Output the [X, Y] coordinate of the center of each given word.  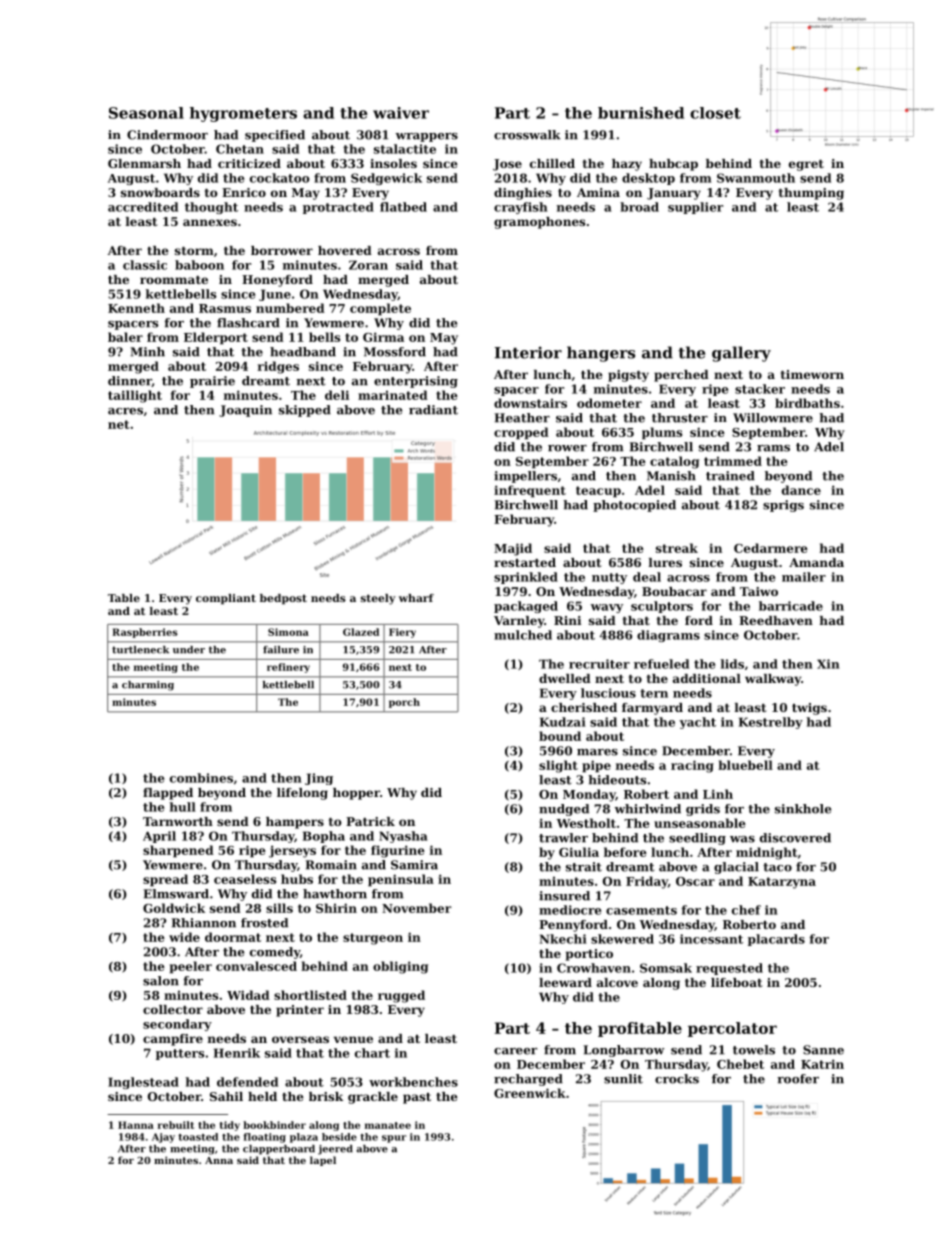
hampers [295, 823]
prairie [212, 382]
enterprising [416, 382]
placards [776, 940]
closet [715, 113]
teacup [598, 492]
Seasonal [146, 113]
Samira [414, 865]
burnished [641, 113]
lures [665, 562]
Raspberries [145, 633]
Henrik [237, 1053]
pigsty [628, 376]
